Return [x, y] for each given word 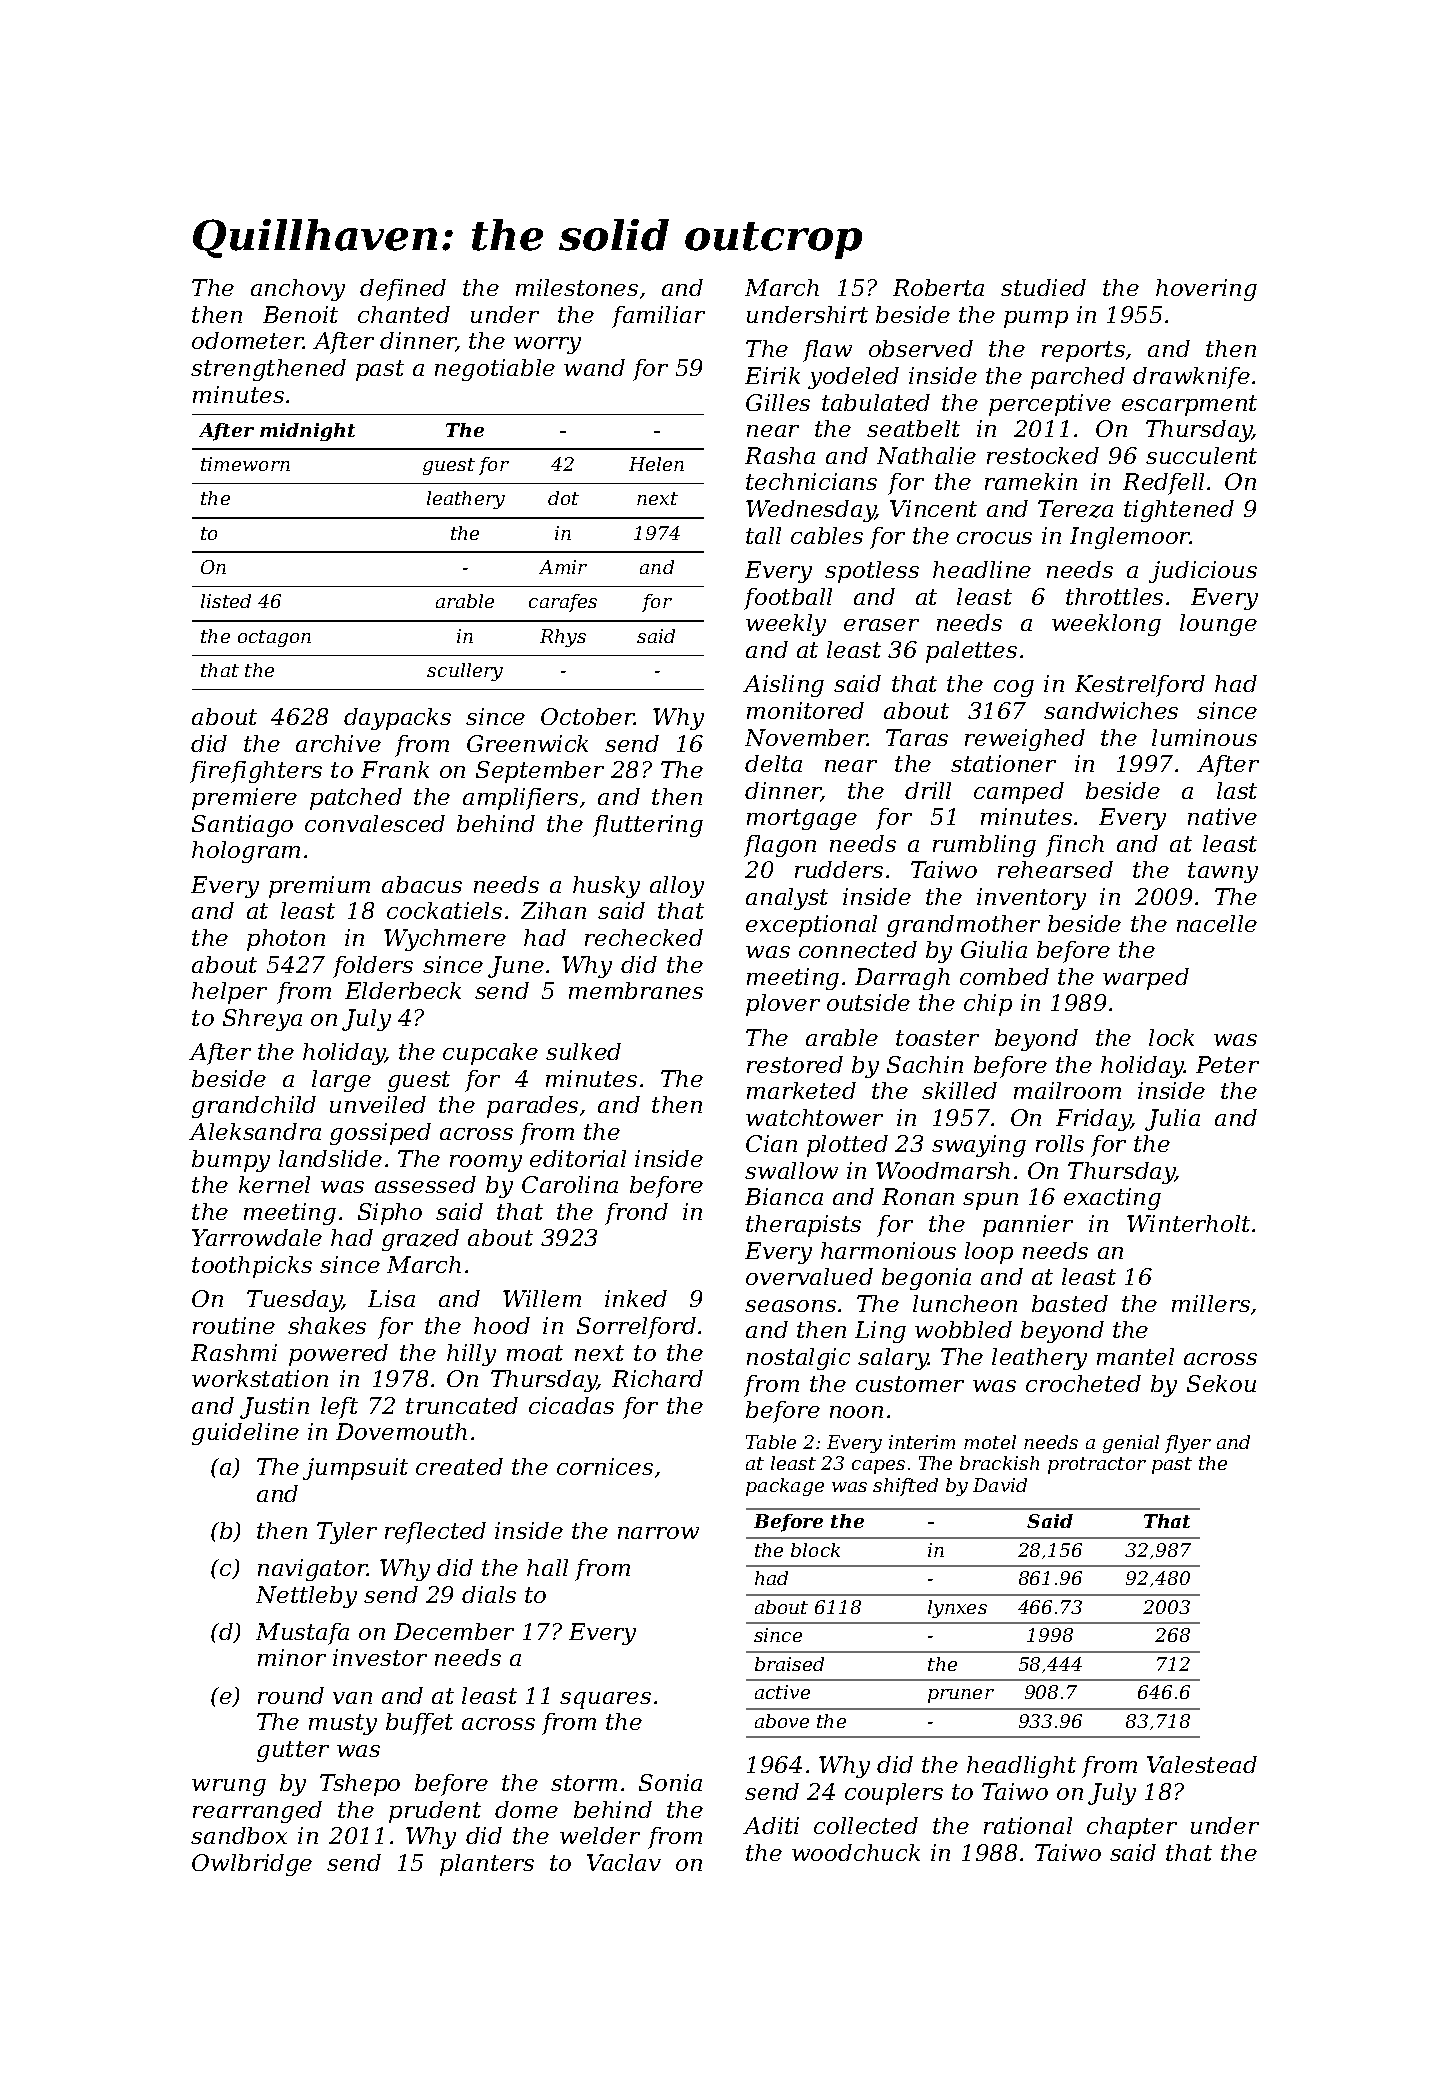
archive [338, 743]
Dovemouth [401, 1431]
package [785, 1487]
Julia [1172, 1120]
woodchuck [856, 1852]
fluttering [648, 826]
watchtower [814, 1117]
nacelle [1217, 923]
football [788, 599]
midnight [307, 432]
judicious [1203, 572]
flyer [1188, 1444]
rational [1028, 1825]
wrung [229, 1787]
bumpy [231, 1161]
